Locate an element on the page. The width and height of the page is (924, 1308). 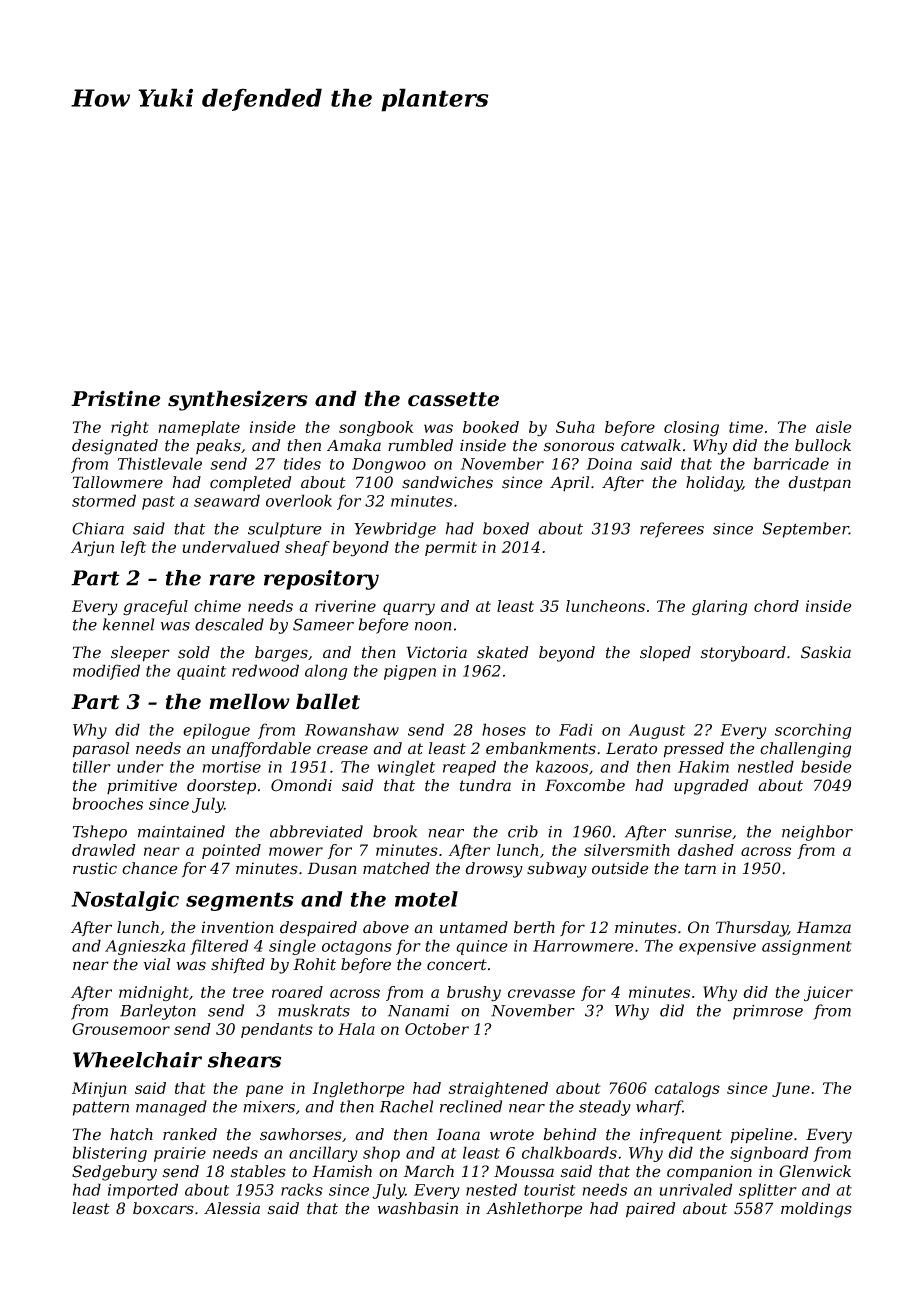
quince is located at coordinates (482, 947).
